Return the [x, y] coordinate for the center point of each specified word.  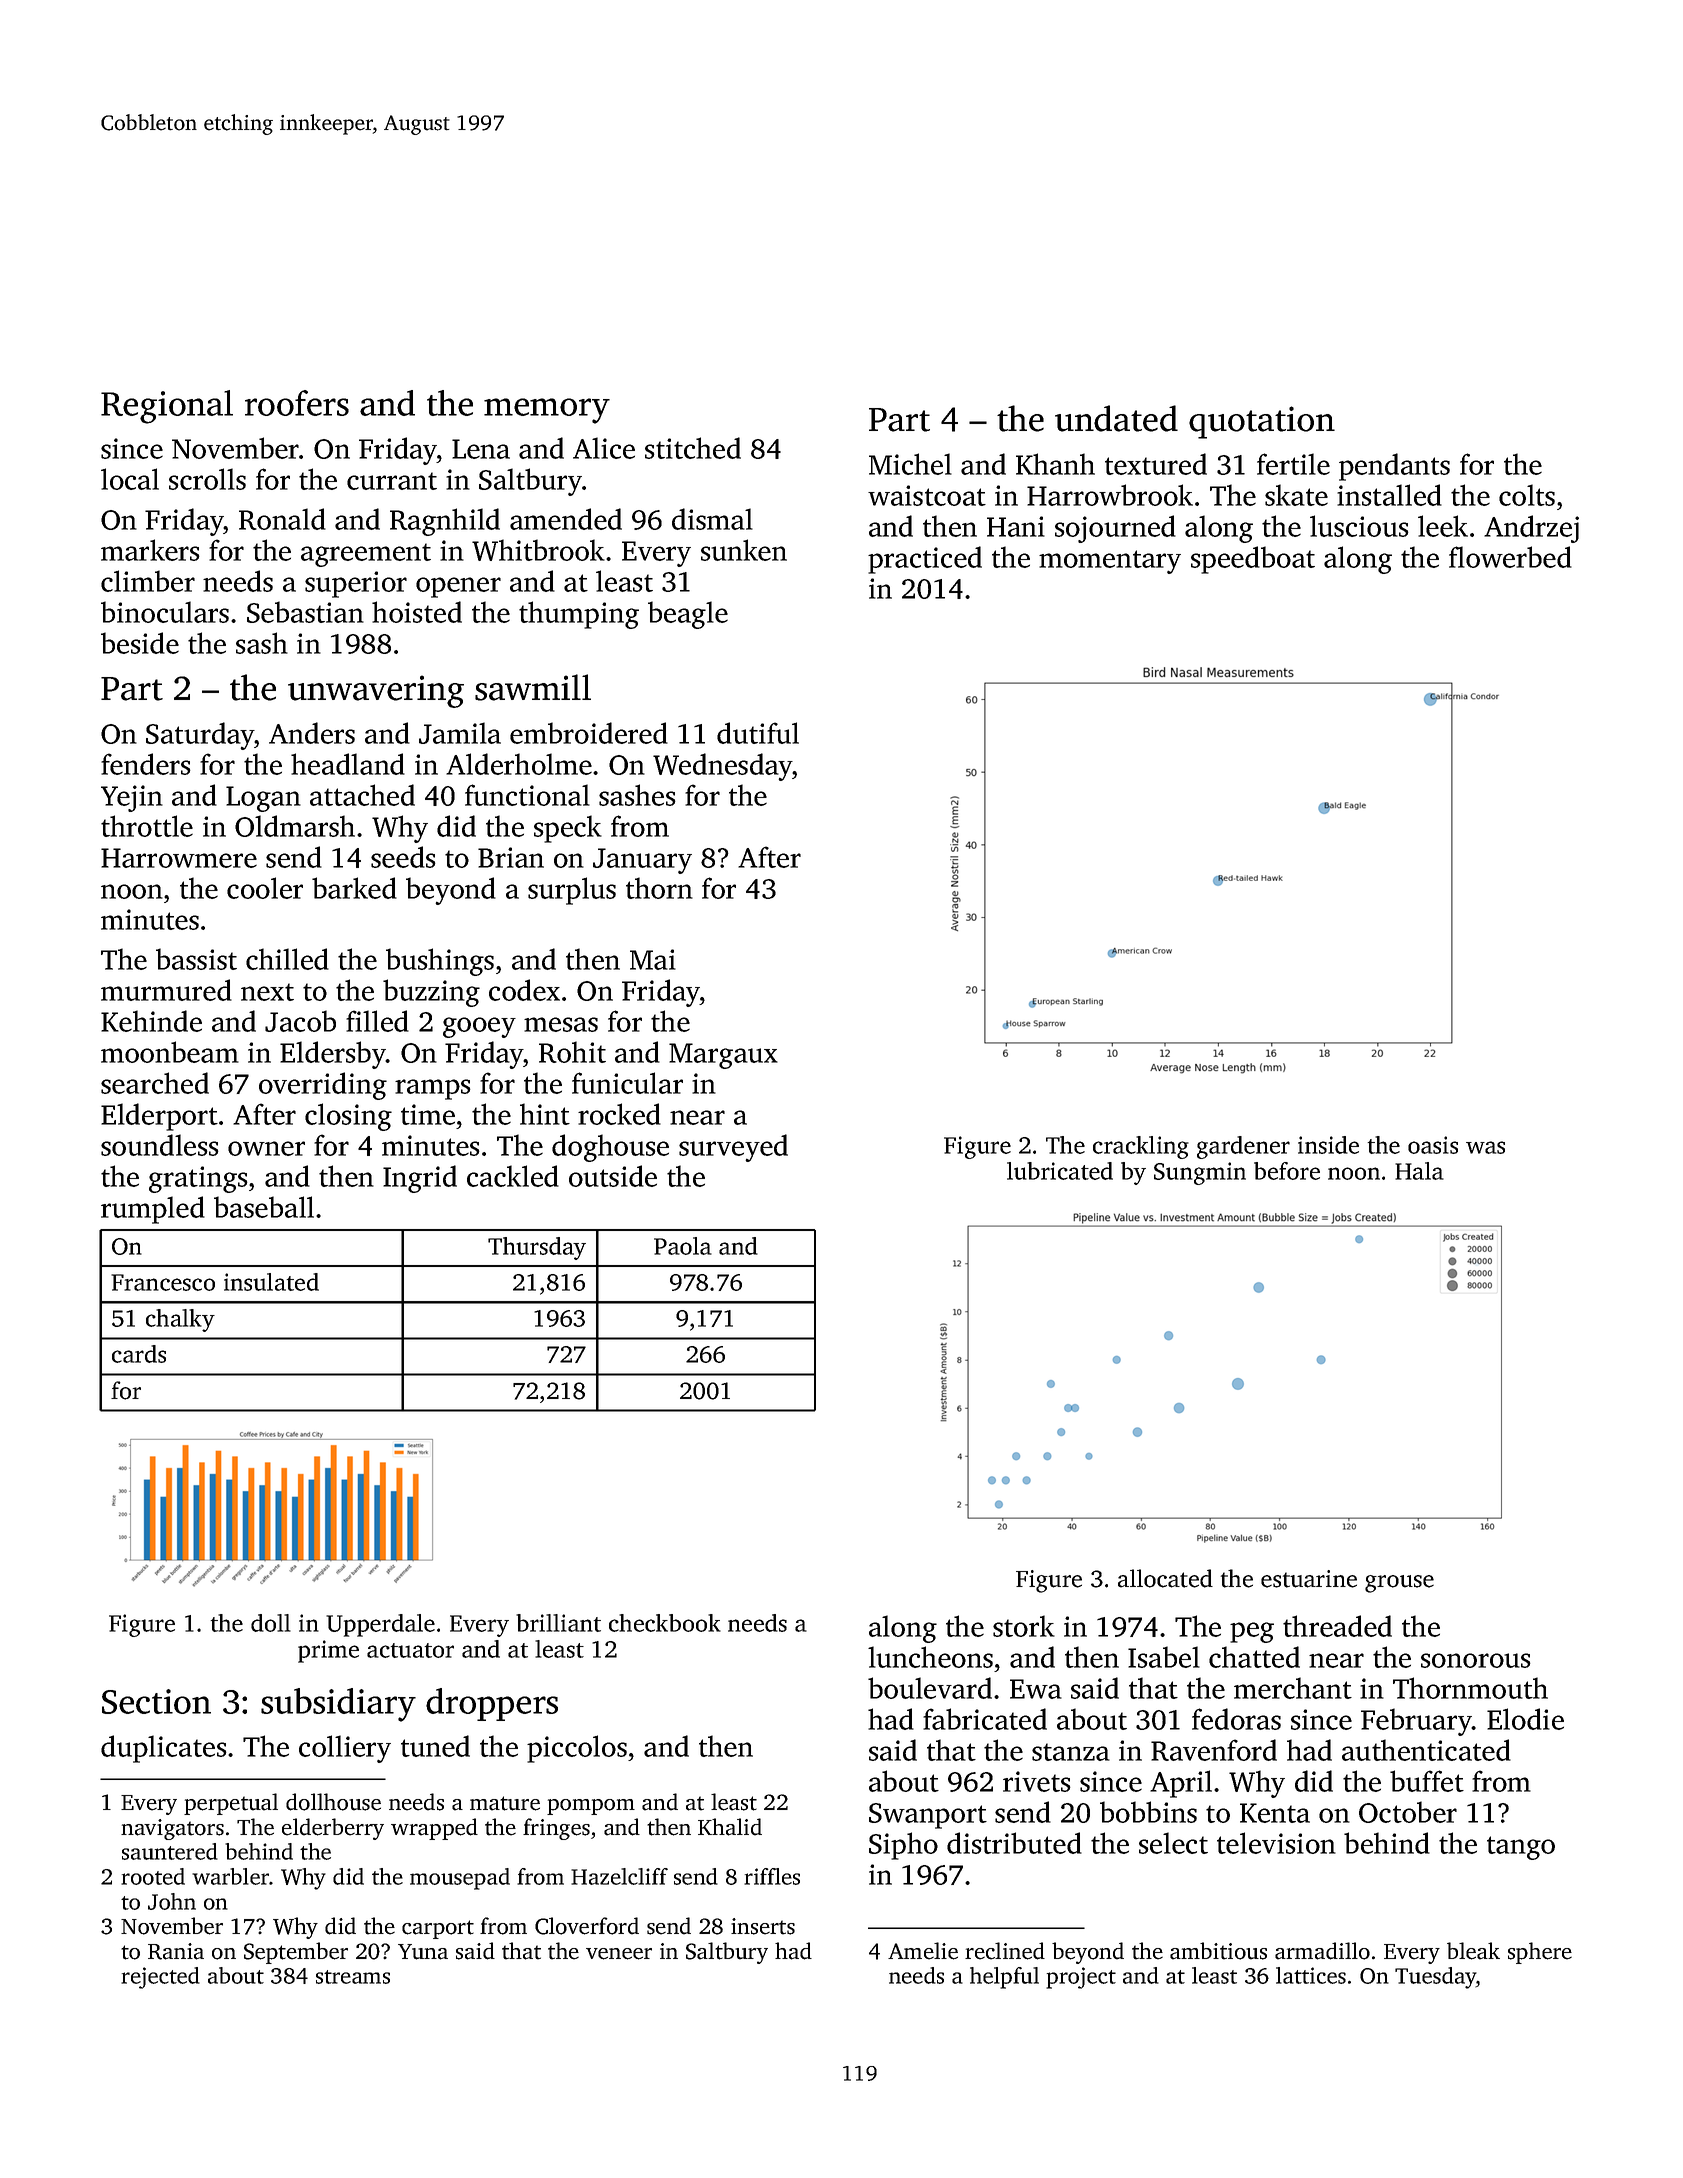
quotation [1262, 422]
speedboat [1253, 560]
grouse [1399, 1584]
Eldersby [333, 1055]
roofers [297, 403]
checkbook [665, 1623]
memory [547, 411]
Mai [653, 959]
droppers [492, 1704]
